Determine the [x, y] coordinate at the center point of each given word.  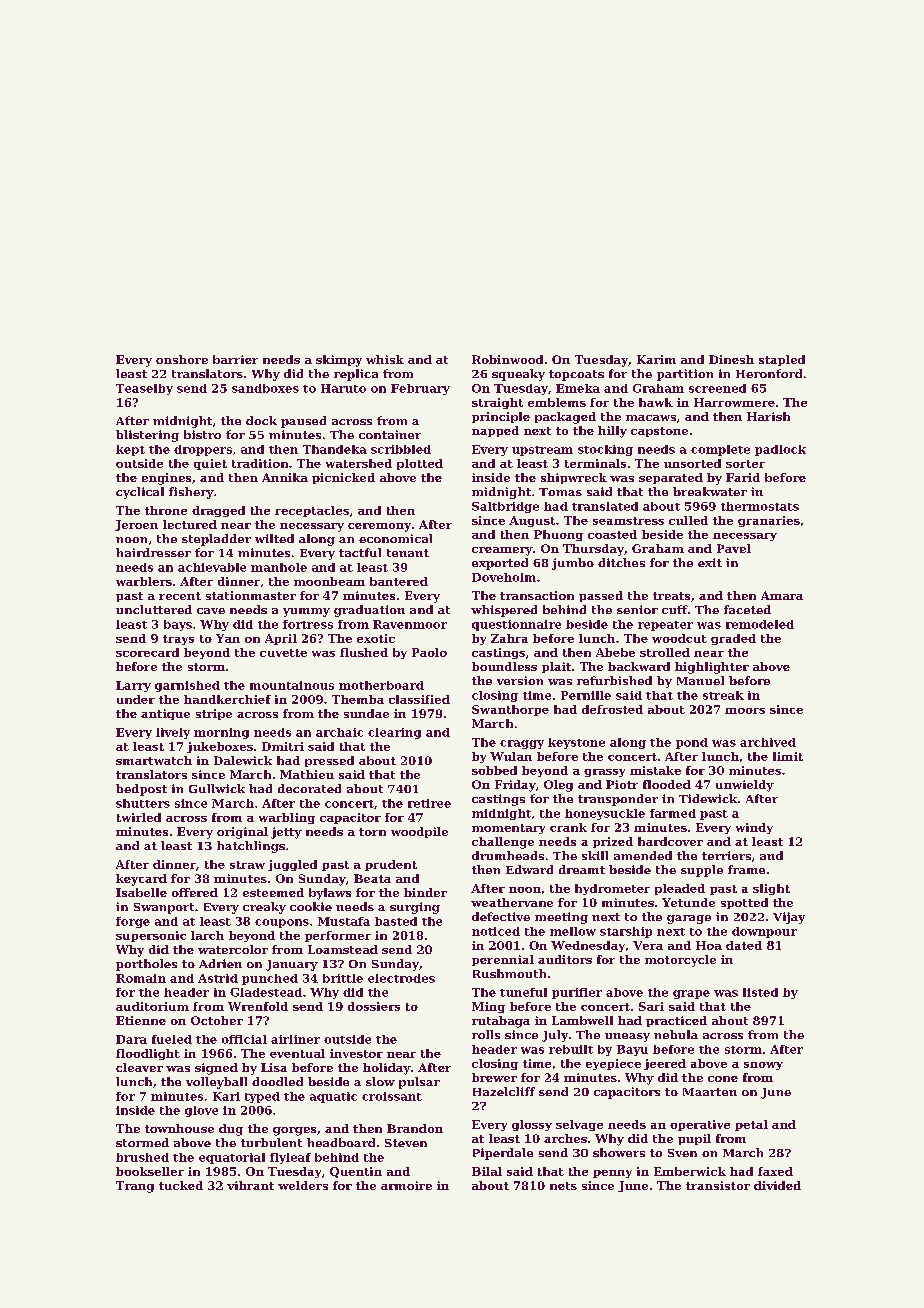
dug [231, 1130]
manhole [279, 567]
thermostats [760, 506]
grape [691, 994]
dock [261, 420]
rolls [486, 1034]
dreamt [582, 869]
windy [754, 828]
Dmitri [283, 746]
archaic [339, 732]
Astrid [218, 978]
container [390, 434]
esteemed [273, 892]
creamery [502, 551]
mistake [655, 770]
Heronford [769, 373]
